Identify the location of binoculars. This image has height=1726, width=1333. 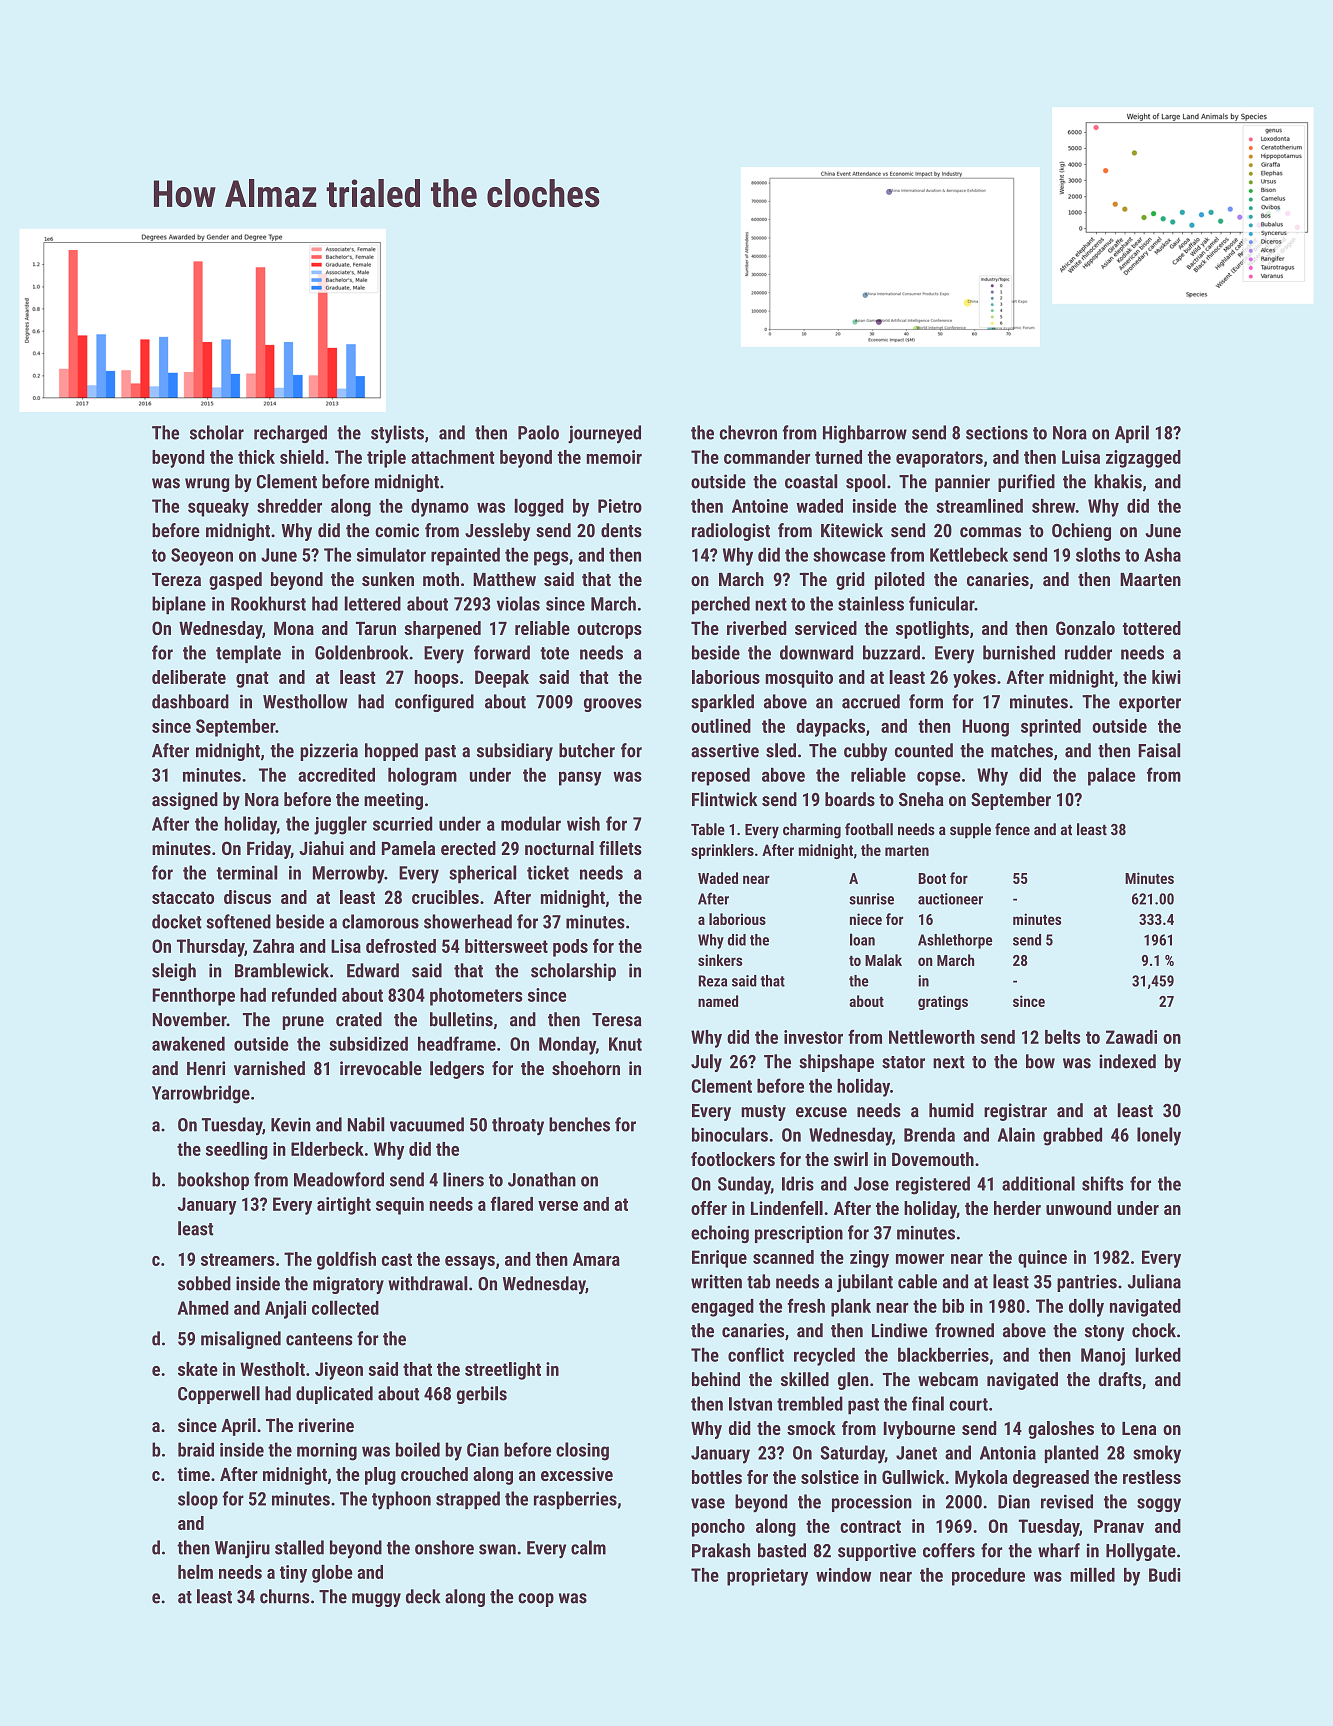
(730, 1134).
